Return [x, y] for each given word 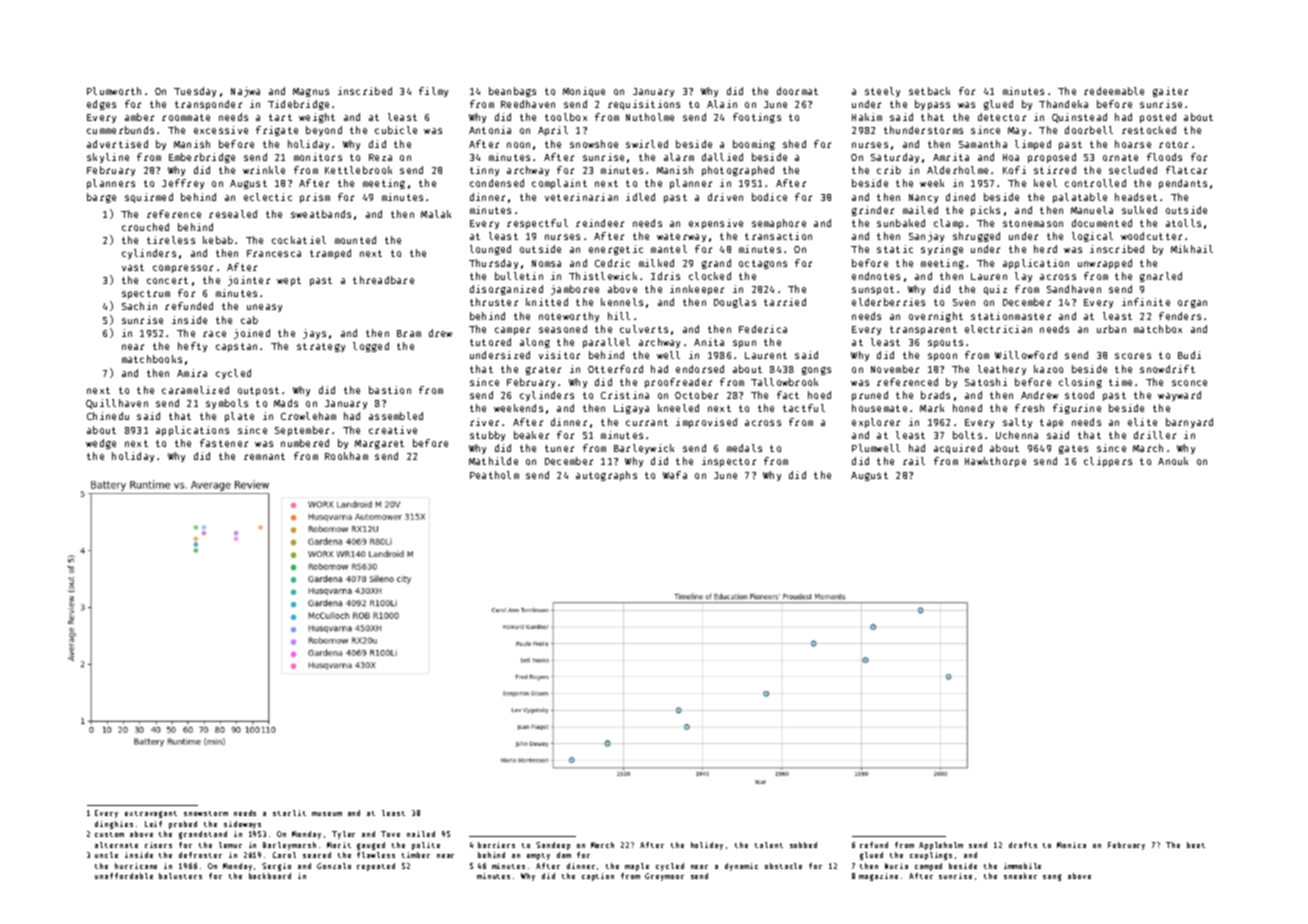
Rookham [346, 456]
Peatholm [494, 475]
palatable [1080, 198]
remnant [264, 456]
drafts [1023, 845]
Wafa [675, 475]
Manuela [1092, 210]
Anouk [1173, 461]
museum [327, 814]
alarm [679, 157]
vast [133, 267]
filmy [433, 92]
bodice [769, 197]
